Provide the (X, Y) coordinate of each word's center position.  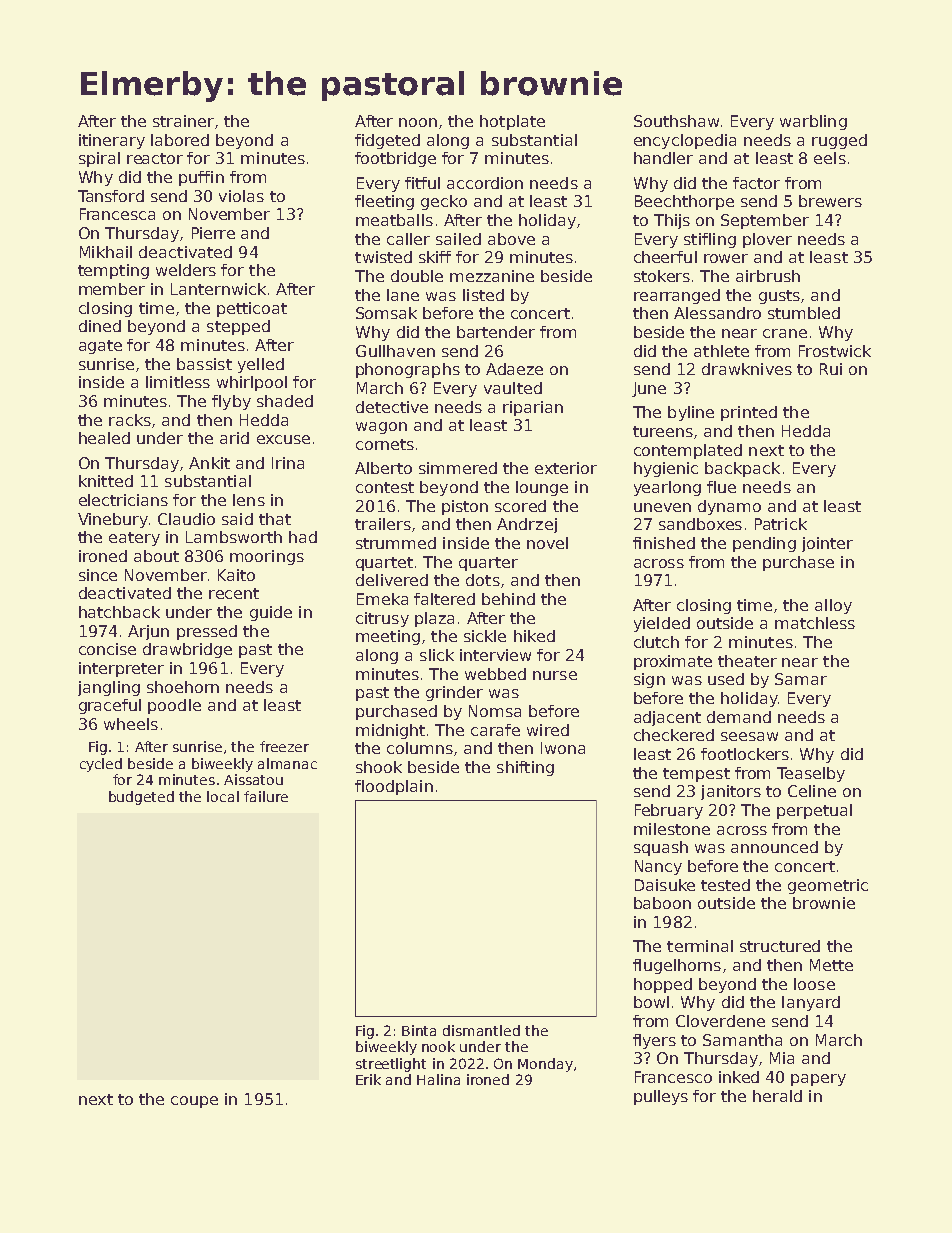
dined (100, 326)
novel (547, 543)
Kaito (236, 575)
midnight (390, 731)
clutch (656, 642)
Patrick (781, 524)
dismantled (481, 1030)
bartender (496, 332)
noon (418, 122)
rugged (839, 141)
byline (691, 413)
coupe (194, 1102)
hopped (663, 985)
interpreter (121, 669)
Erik (368, 1079)
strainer (183, 121)
